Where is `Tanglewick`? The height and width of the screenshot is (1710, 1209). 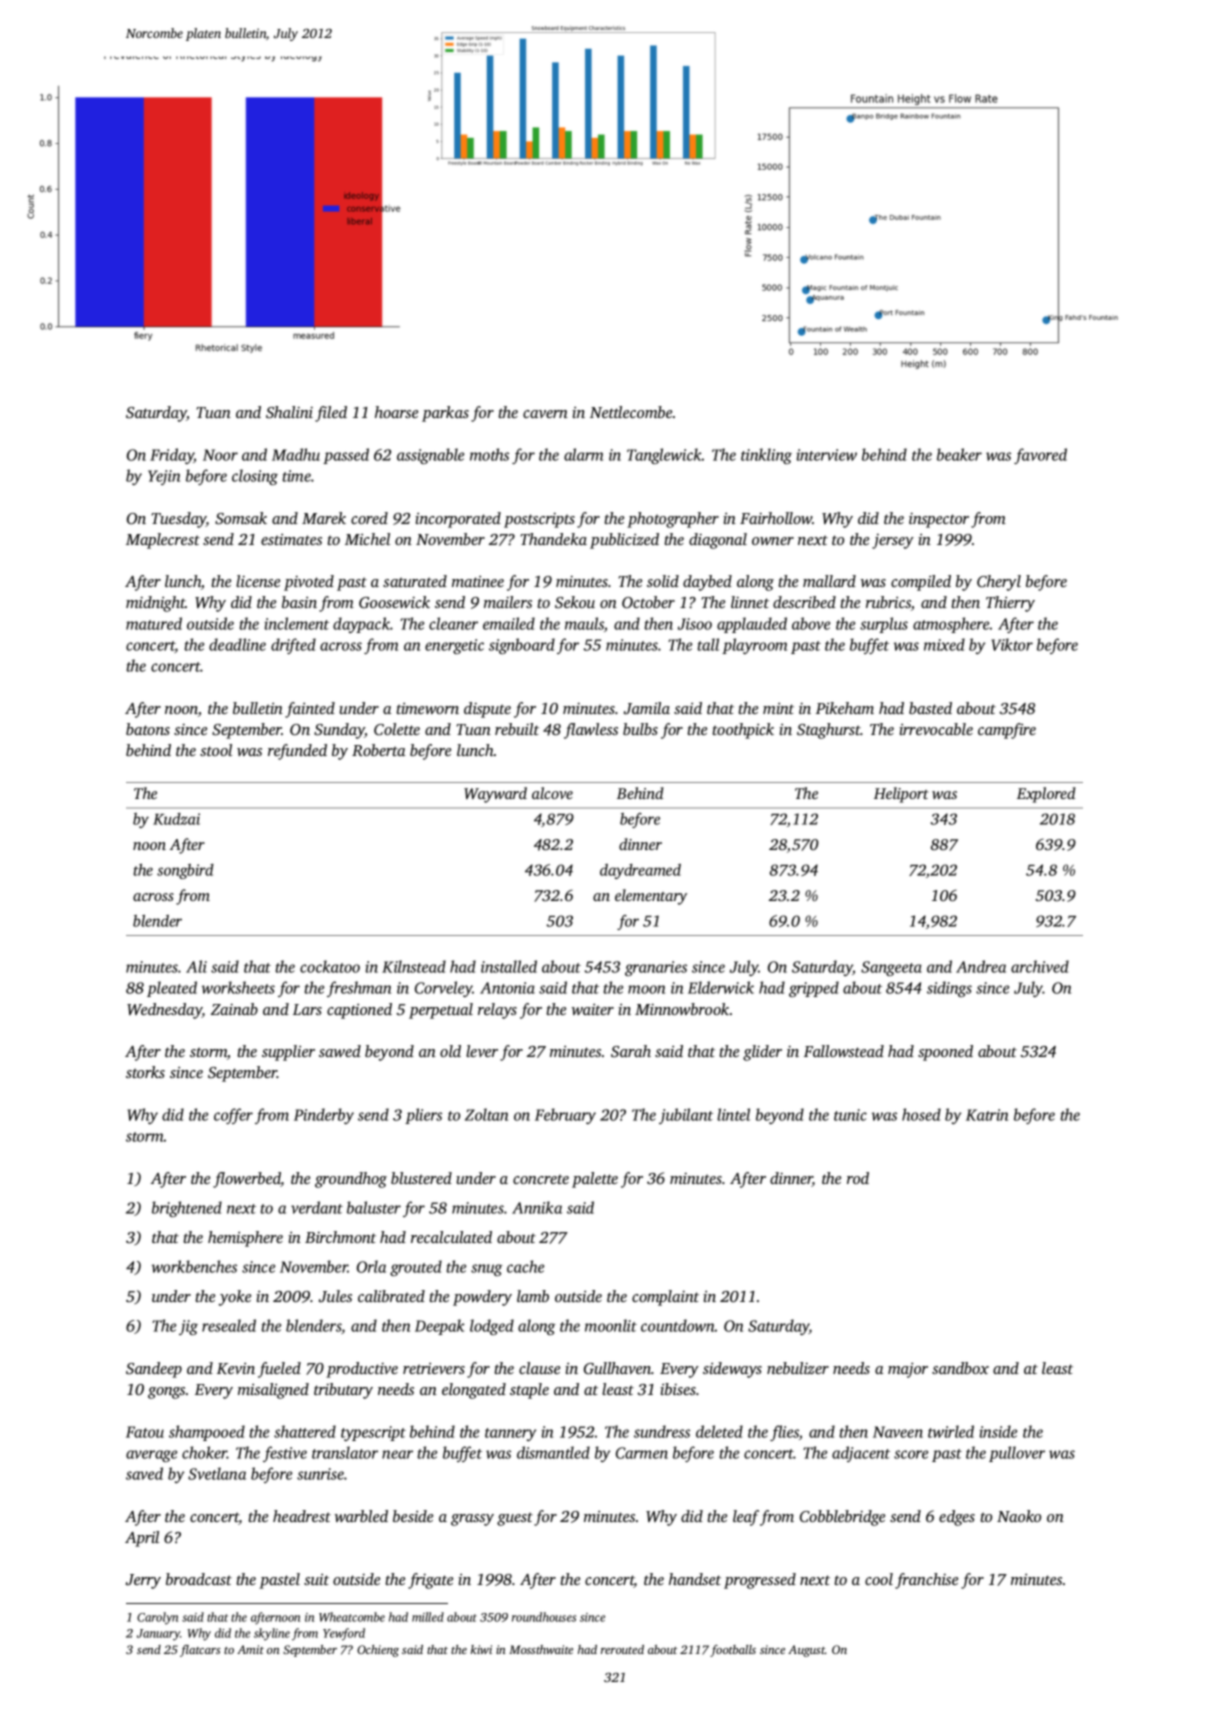 Tanglewick is located at coordinates (664, 456).
